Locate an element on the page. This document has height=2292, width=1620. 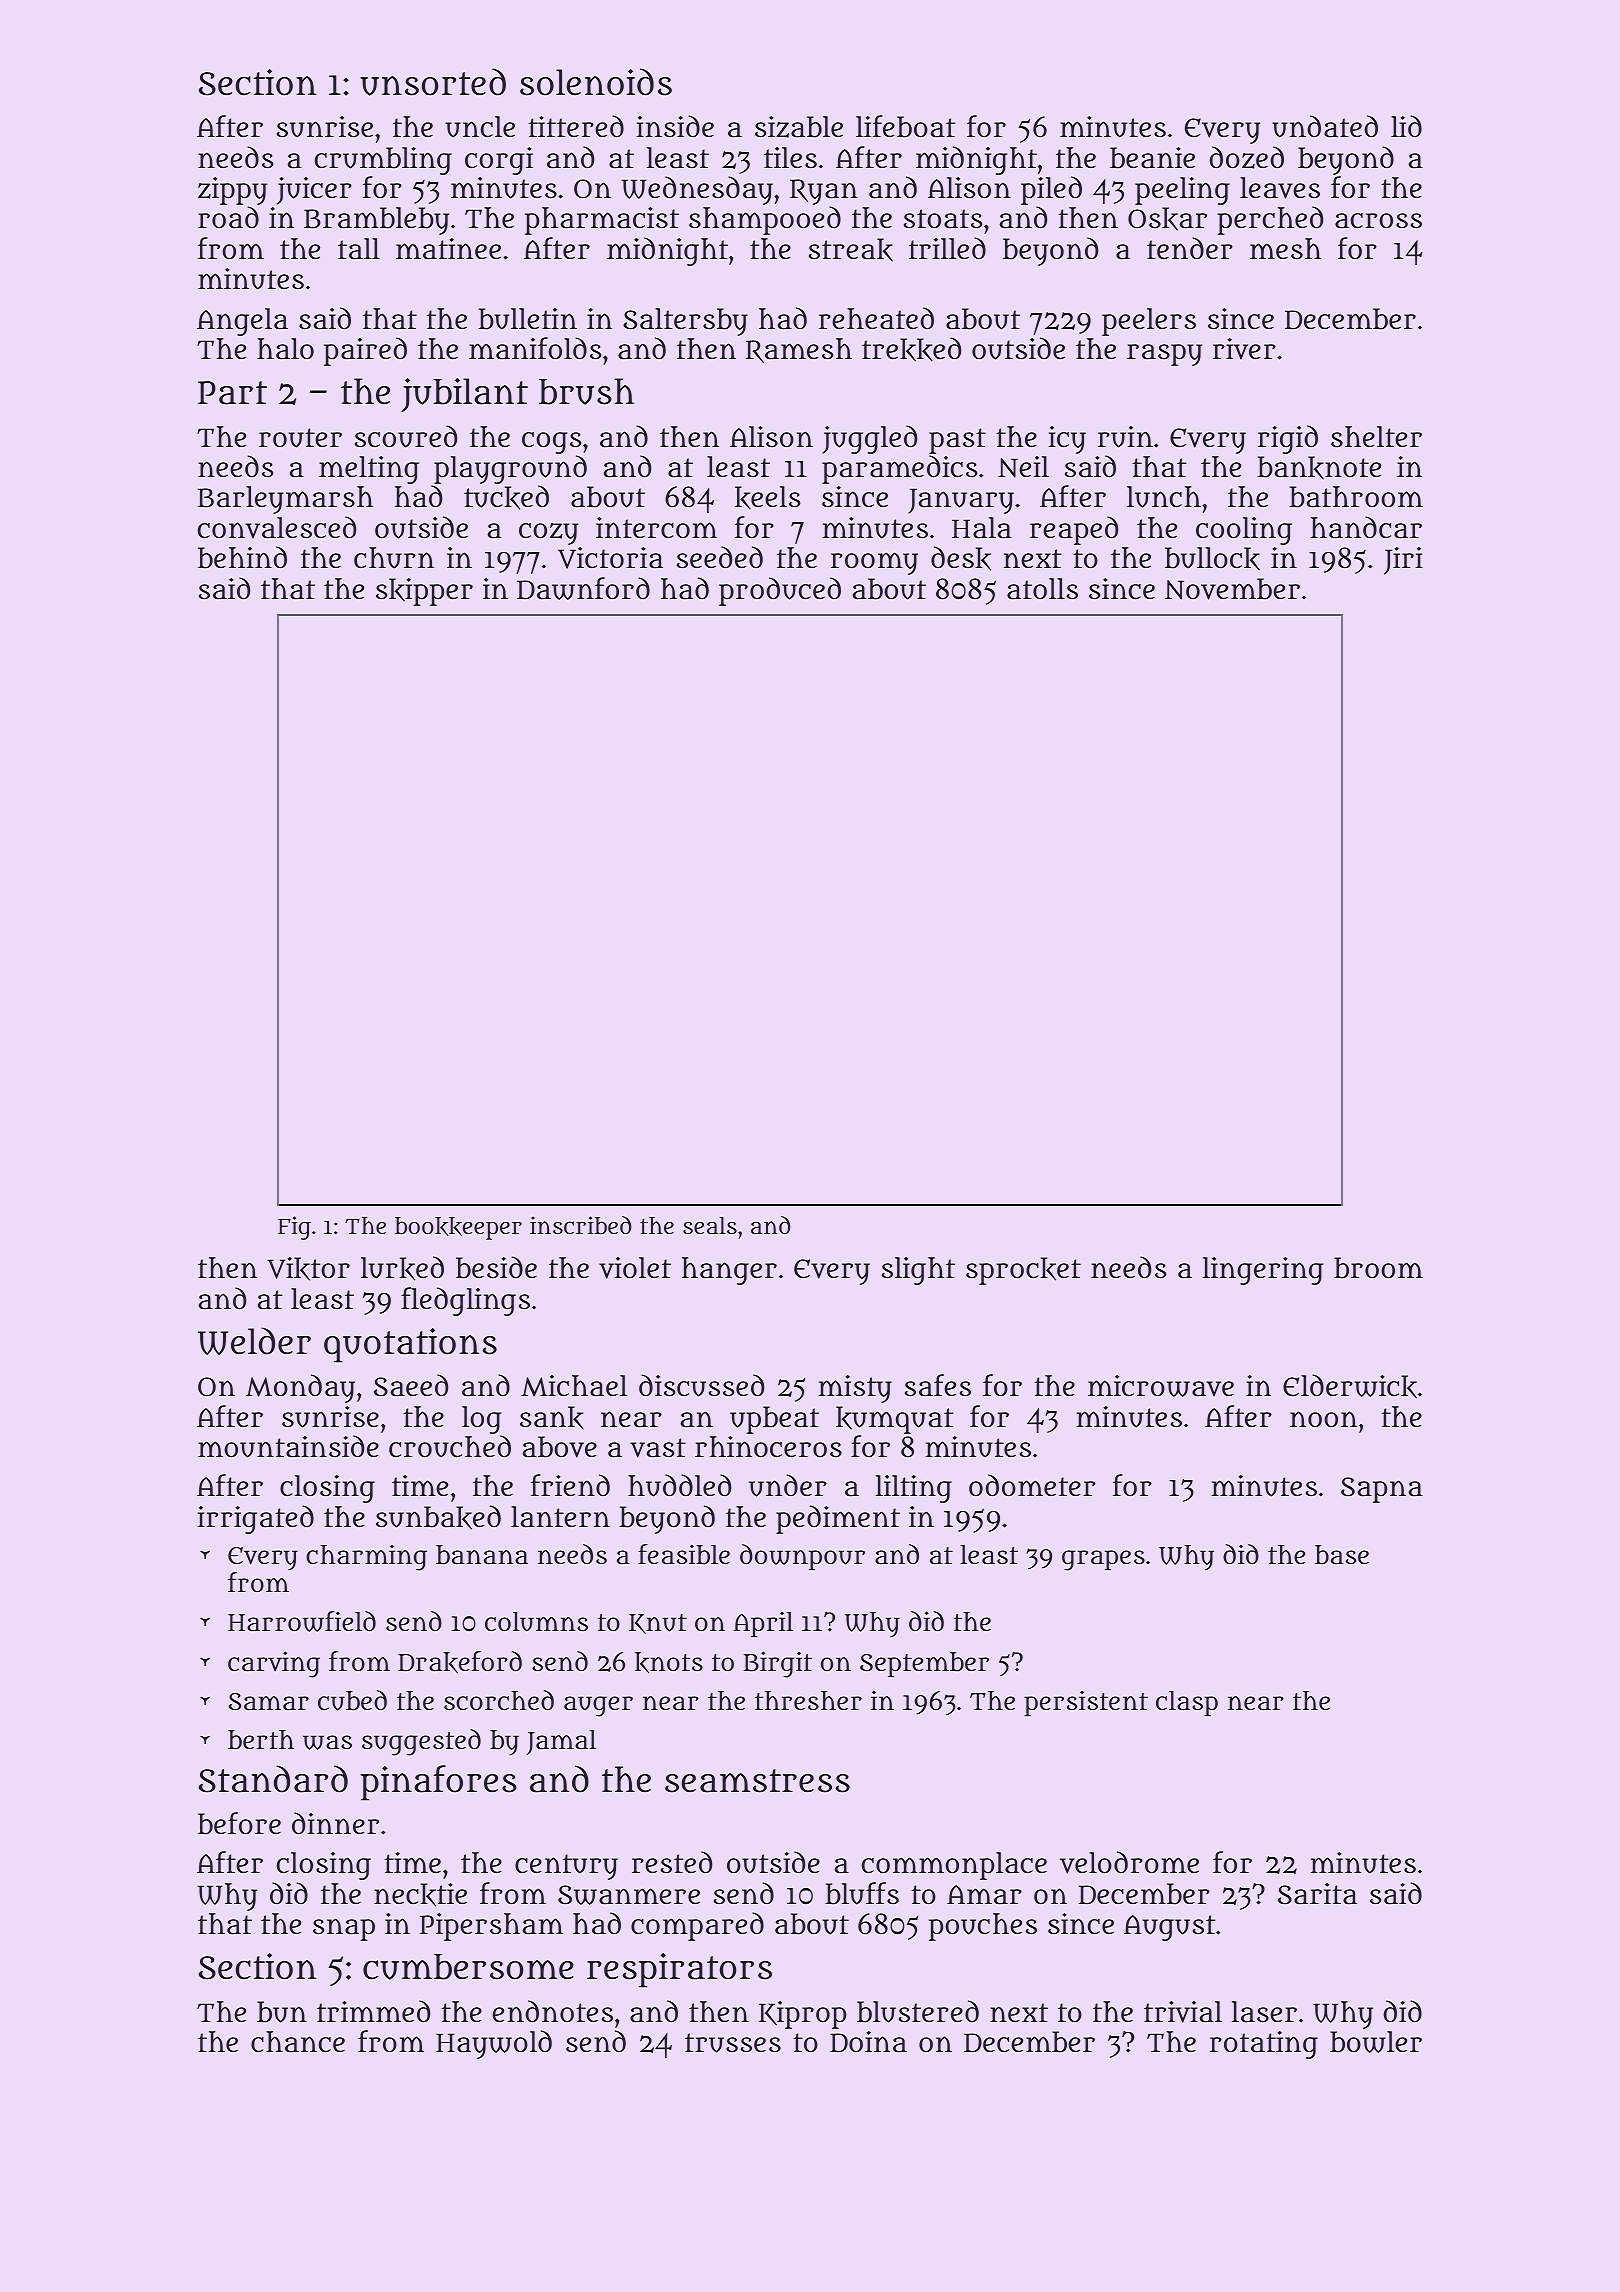
crouched is located at coordinates (450, 1446).
